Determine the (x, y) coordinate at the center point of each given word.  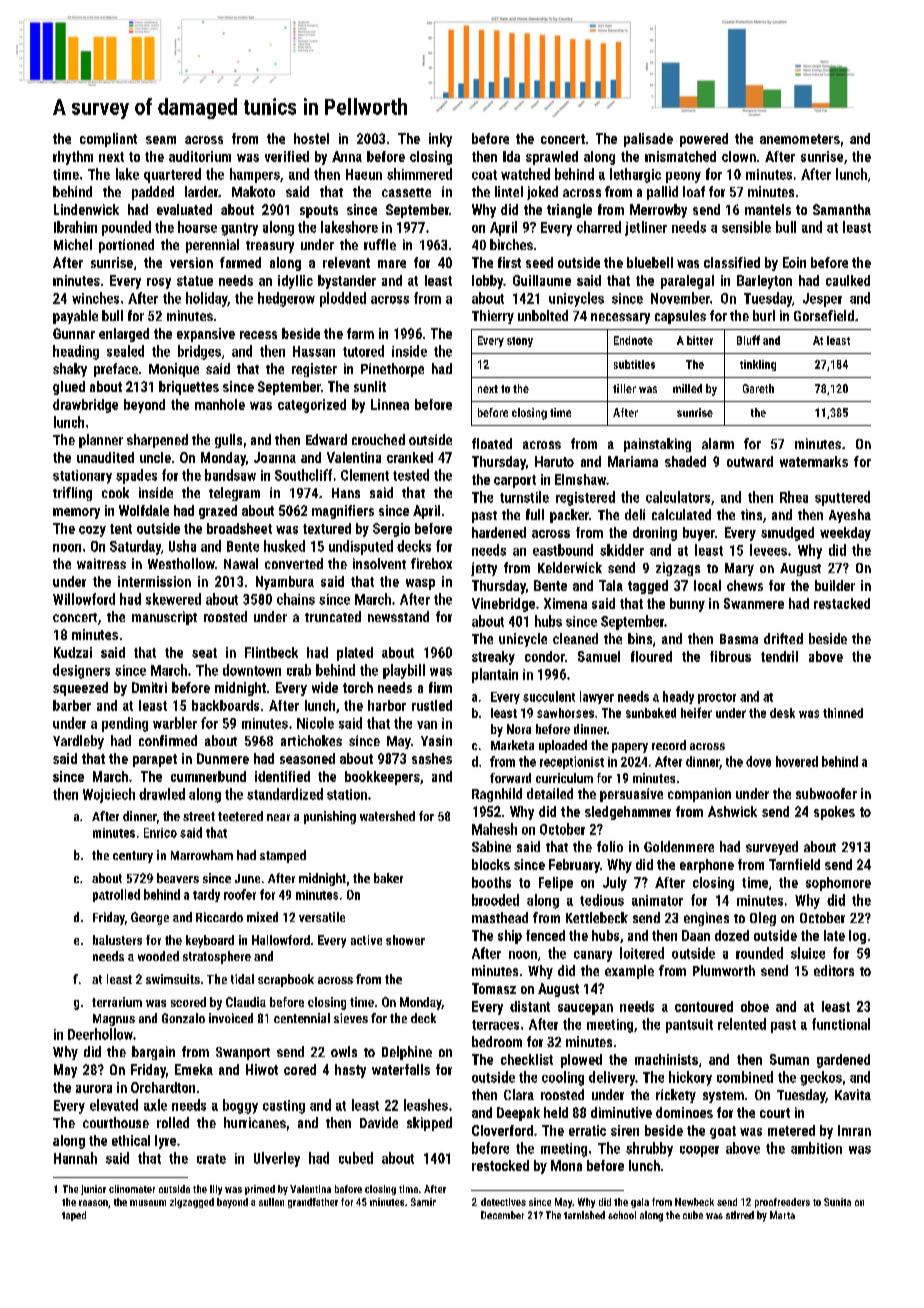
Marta (782, 1215)
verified (287, 156)
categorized (312, 406)
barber (72, 705)
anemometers (800, 139)
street (199, 816)
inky (440, 140)
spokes (834, 813)
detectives (503, 1202)
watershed (387, 816)
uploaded (563, 746)
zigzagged (192, 1203)
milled (687, 388)
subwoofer (826, 793)
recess (258, 335)
